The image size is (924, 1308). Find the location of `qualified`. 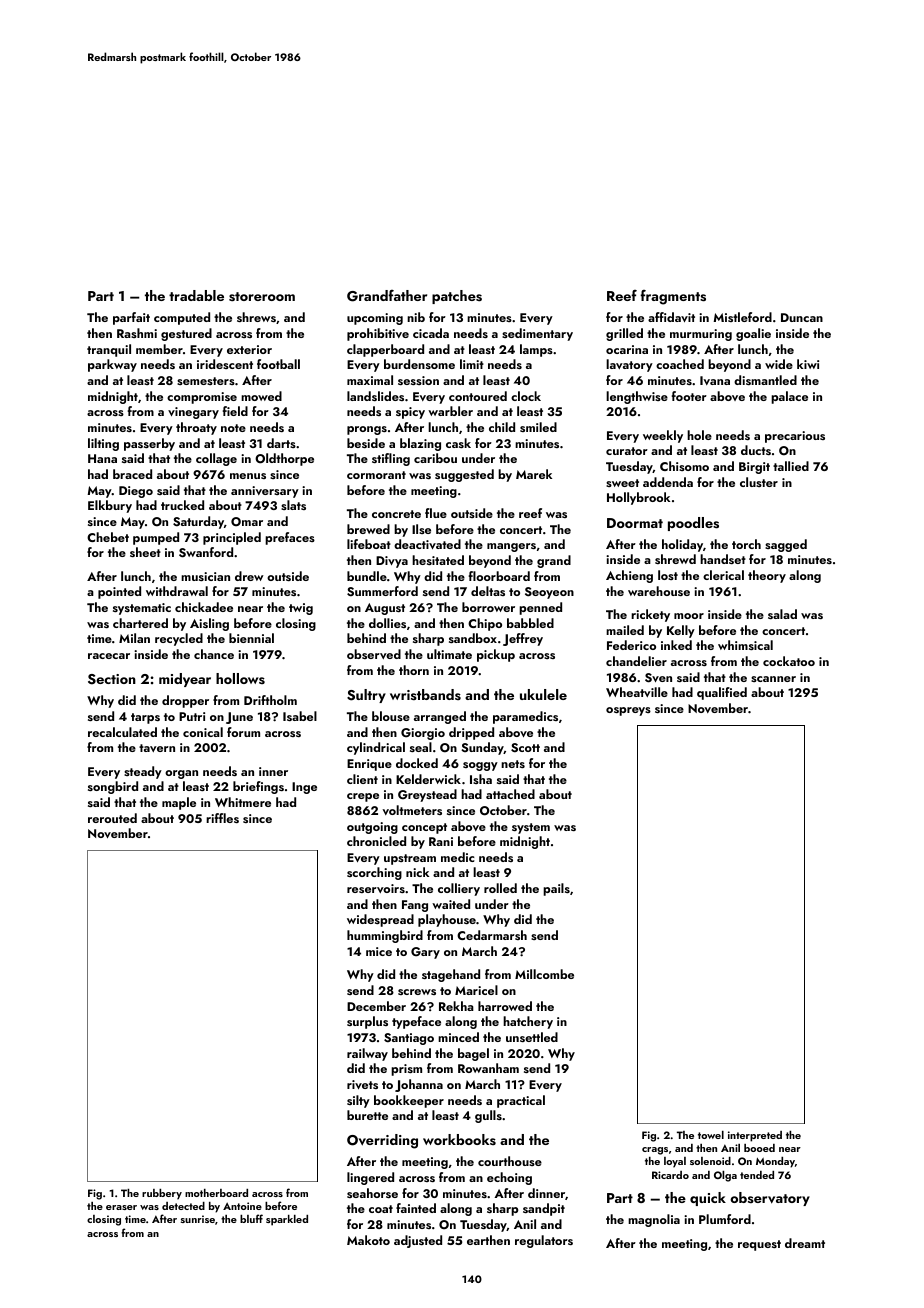

qualified is located at coordinates (722, 693).
